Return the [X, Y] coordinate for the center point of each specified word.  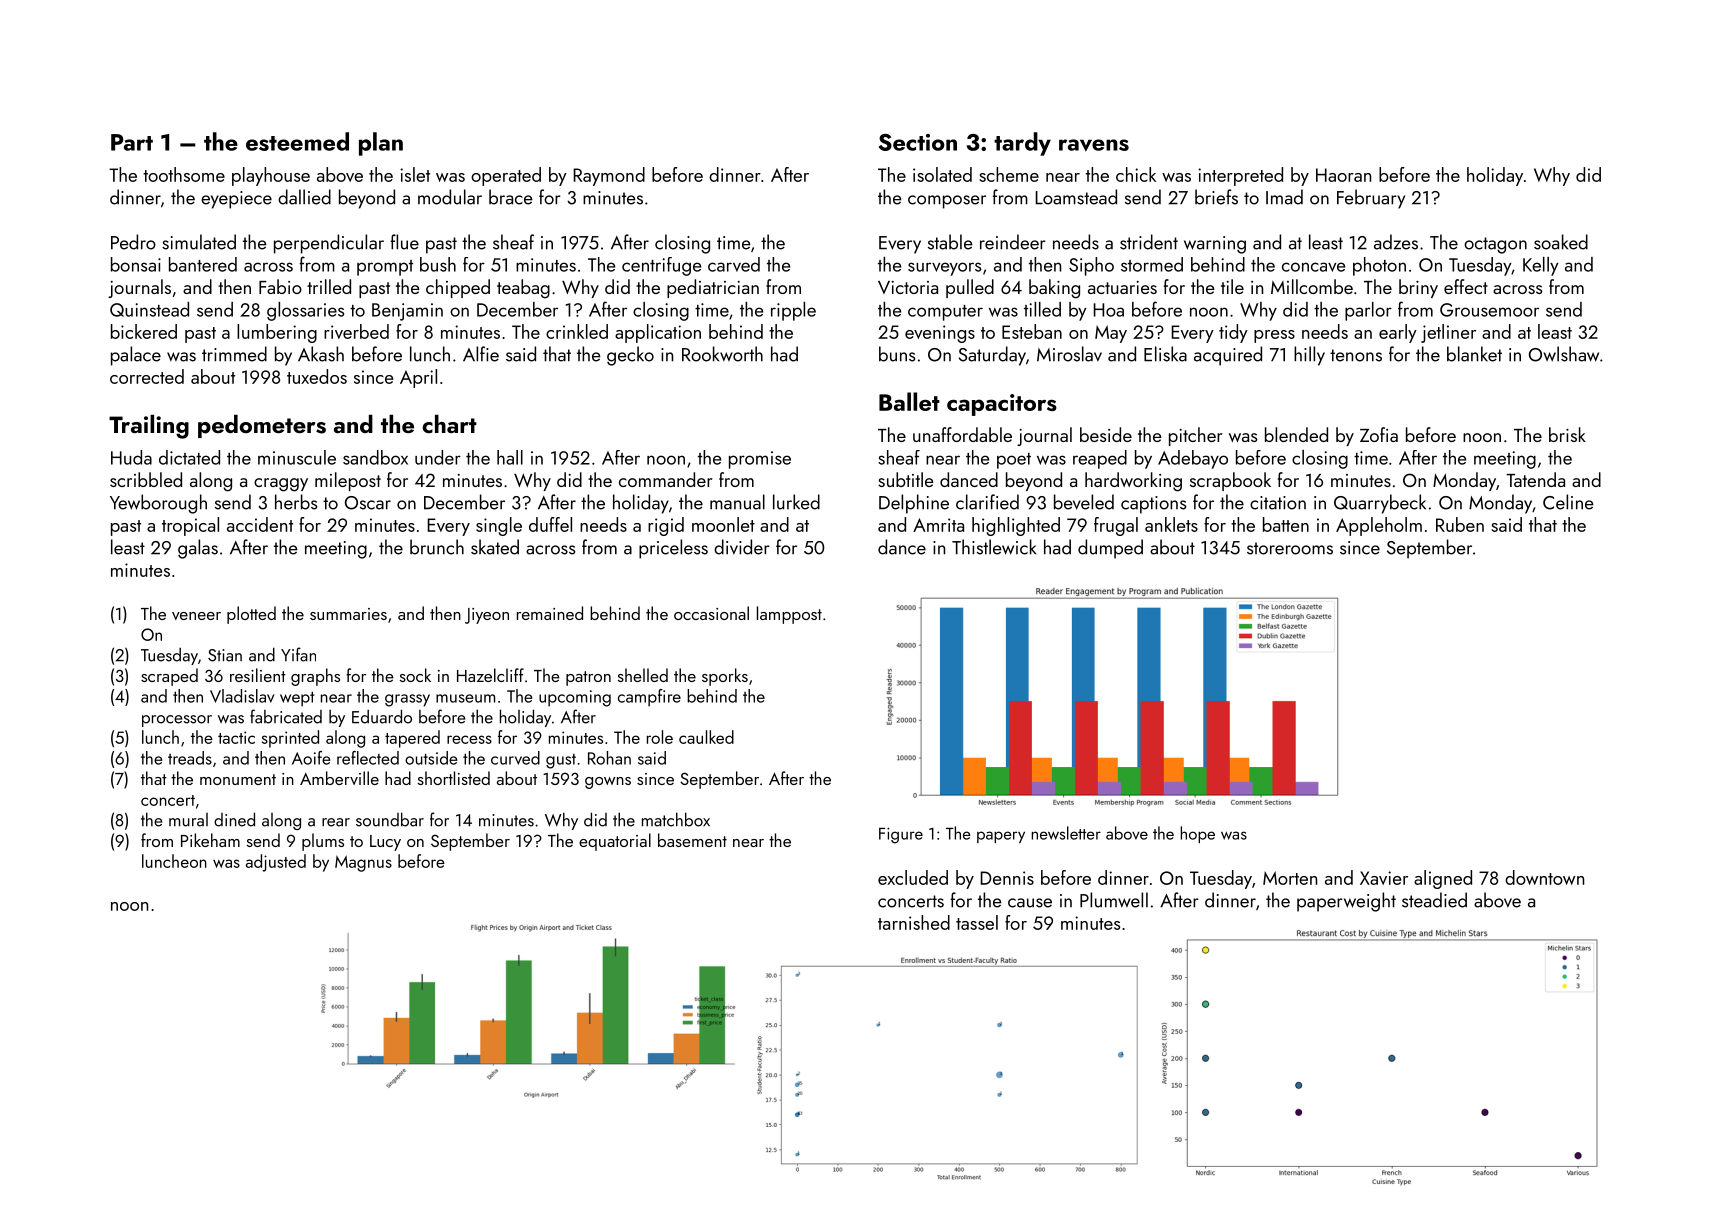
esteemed [297, 141]
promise [760, 460]
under [438, 457]
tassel [977, 922]
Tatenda [1535, 479]
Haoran [1343, 175]
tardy [1022, 144]
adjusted [276, 863]
